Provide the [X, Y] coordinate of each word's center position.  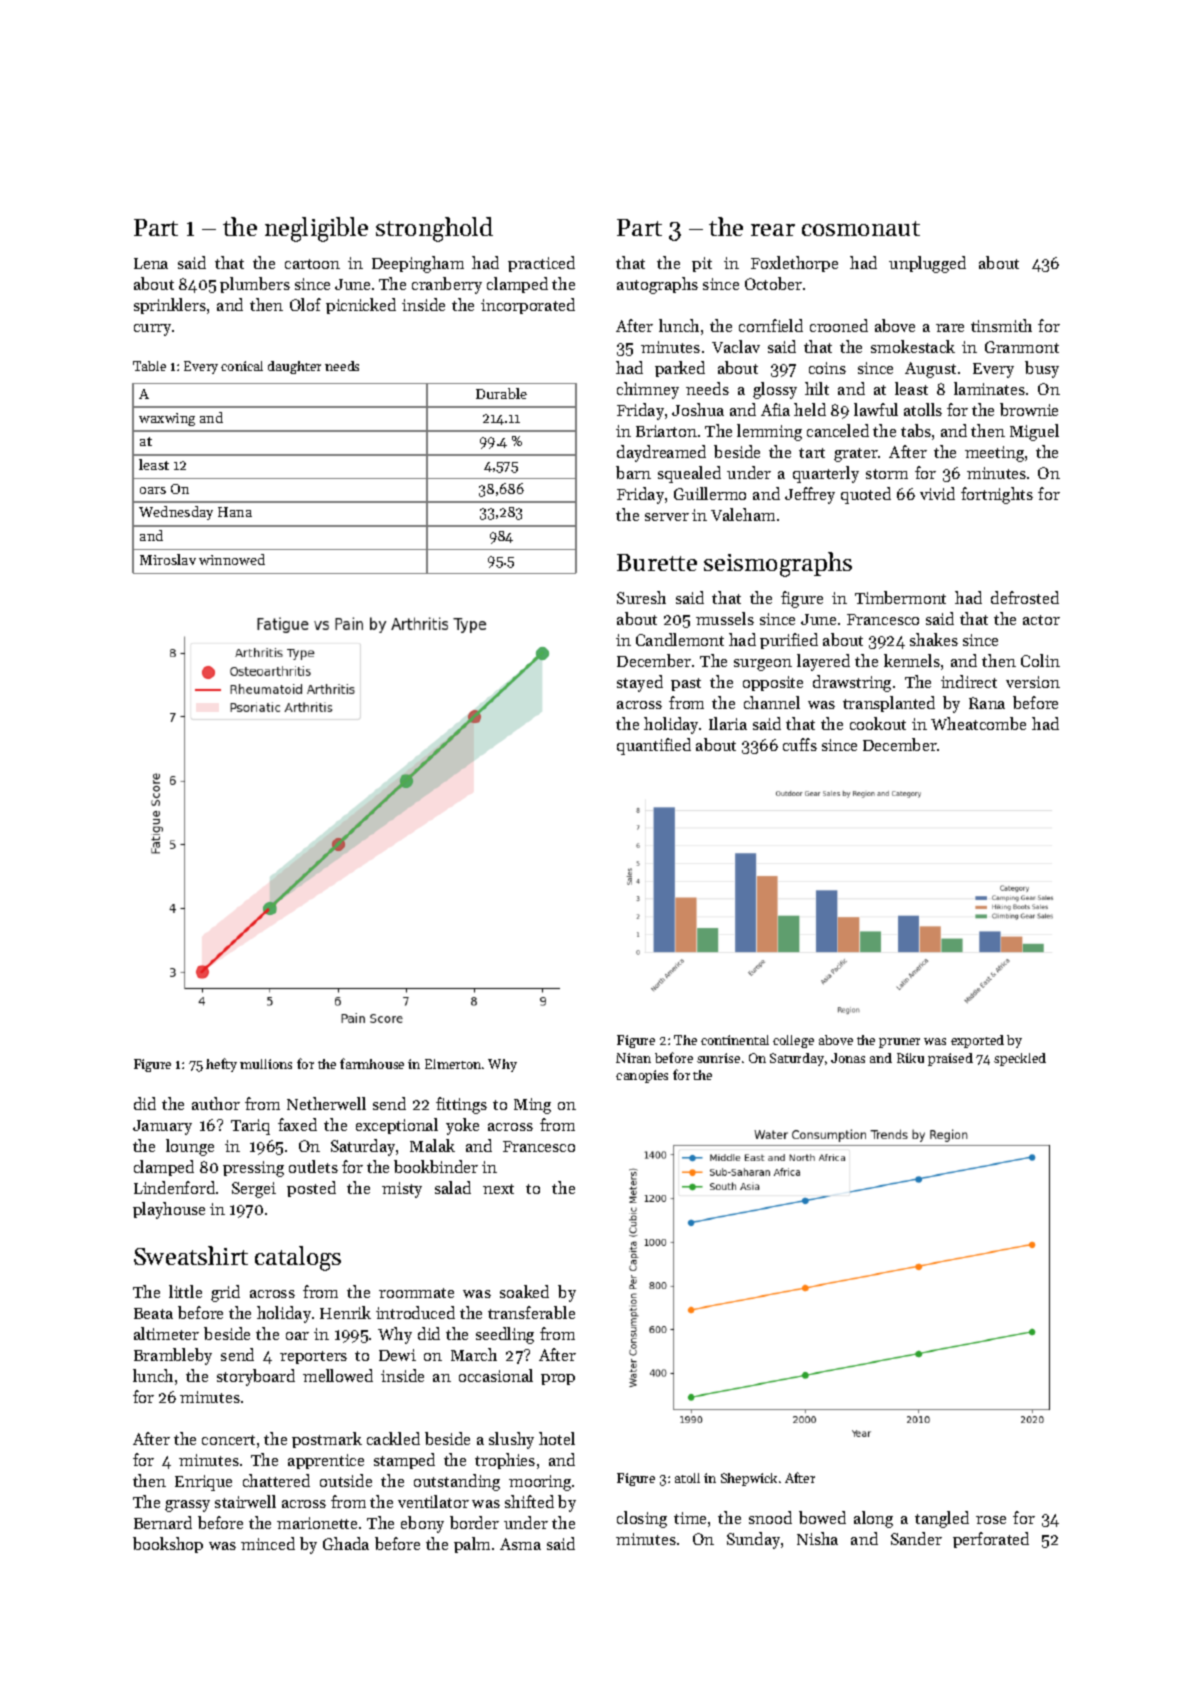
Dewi [397, 1355]
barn [633, 472]
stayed [640, 683]
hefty [221, 1065]
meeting [994, 454]
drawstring [852, 683]
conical [242, 366]
